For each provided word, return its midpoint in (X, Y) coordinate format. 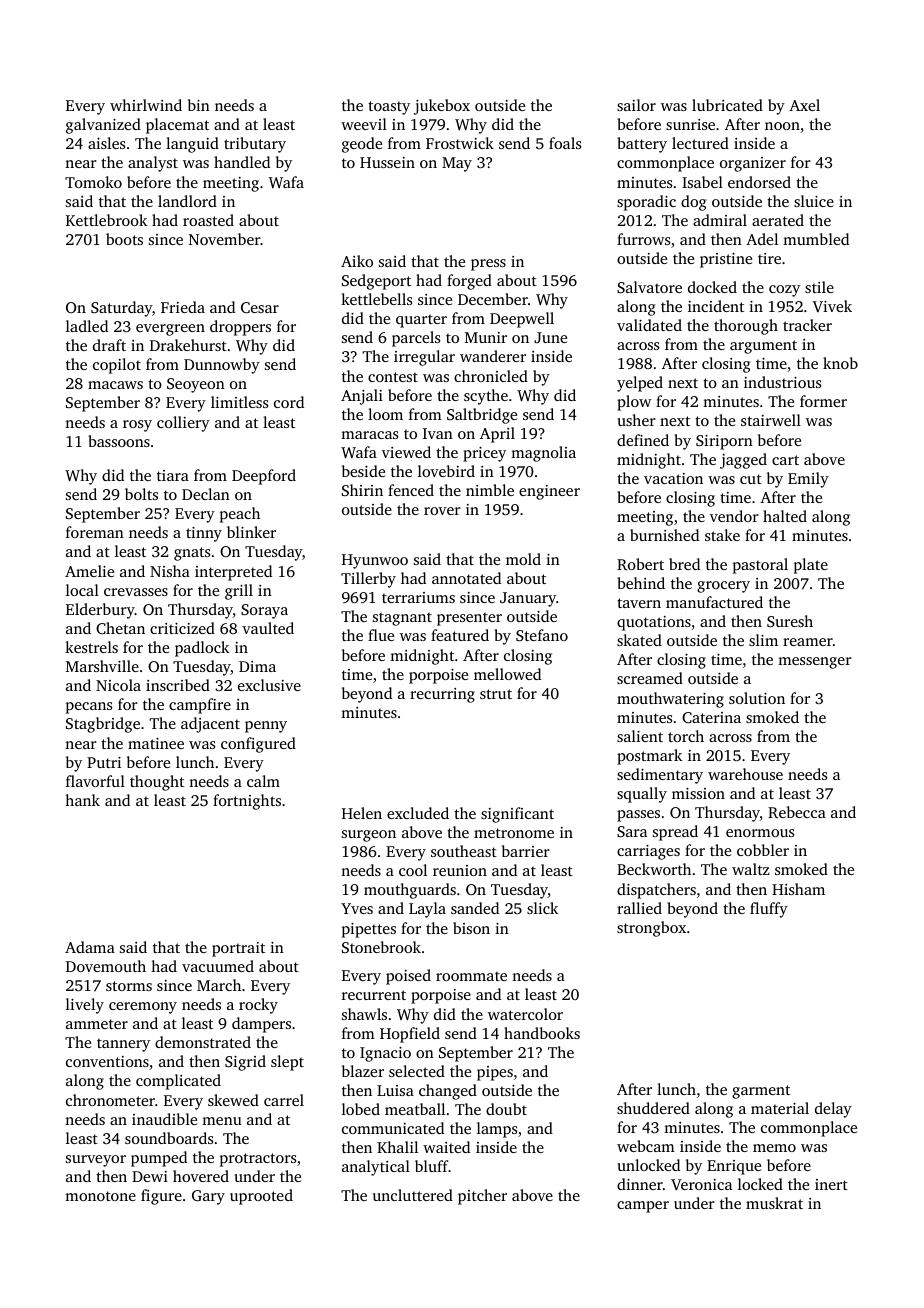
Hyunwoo (375, 561)
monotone (100, 1196)
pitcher (482, 1197)
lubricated (727, 105)
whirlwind (146, 105)
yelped (640, 384)
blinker (251, 532)
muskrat (774, 1203)
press (488, 265)
